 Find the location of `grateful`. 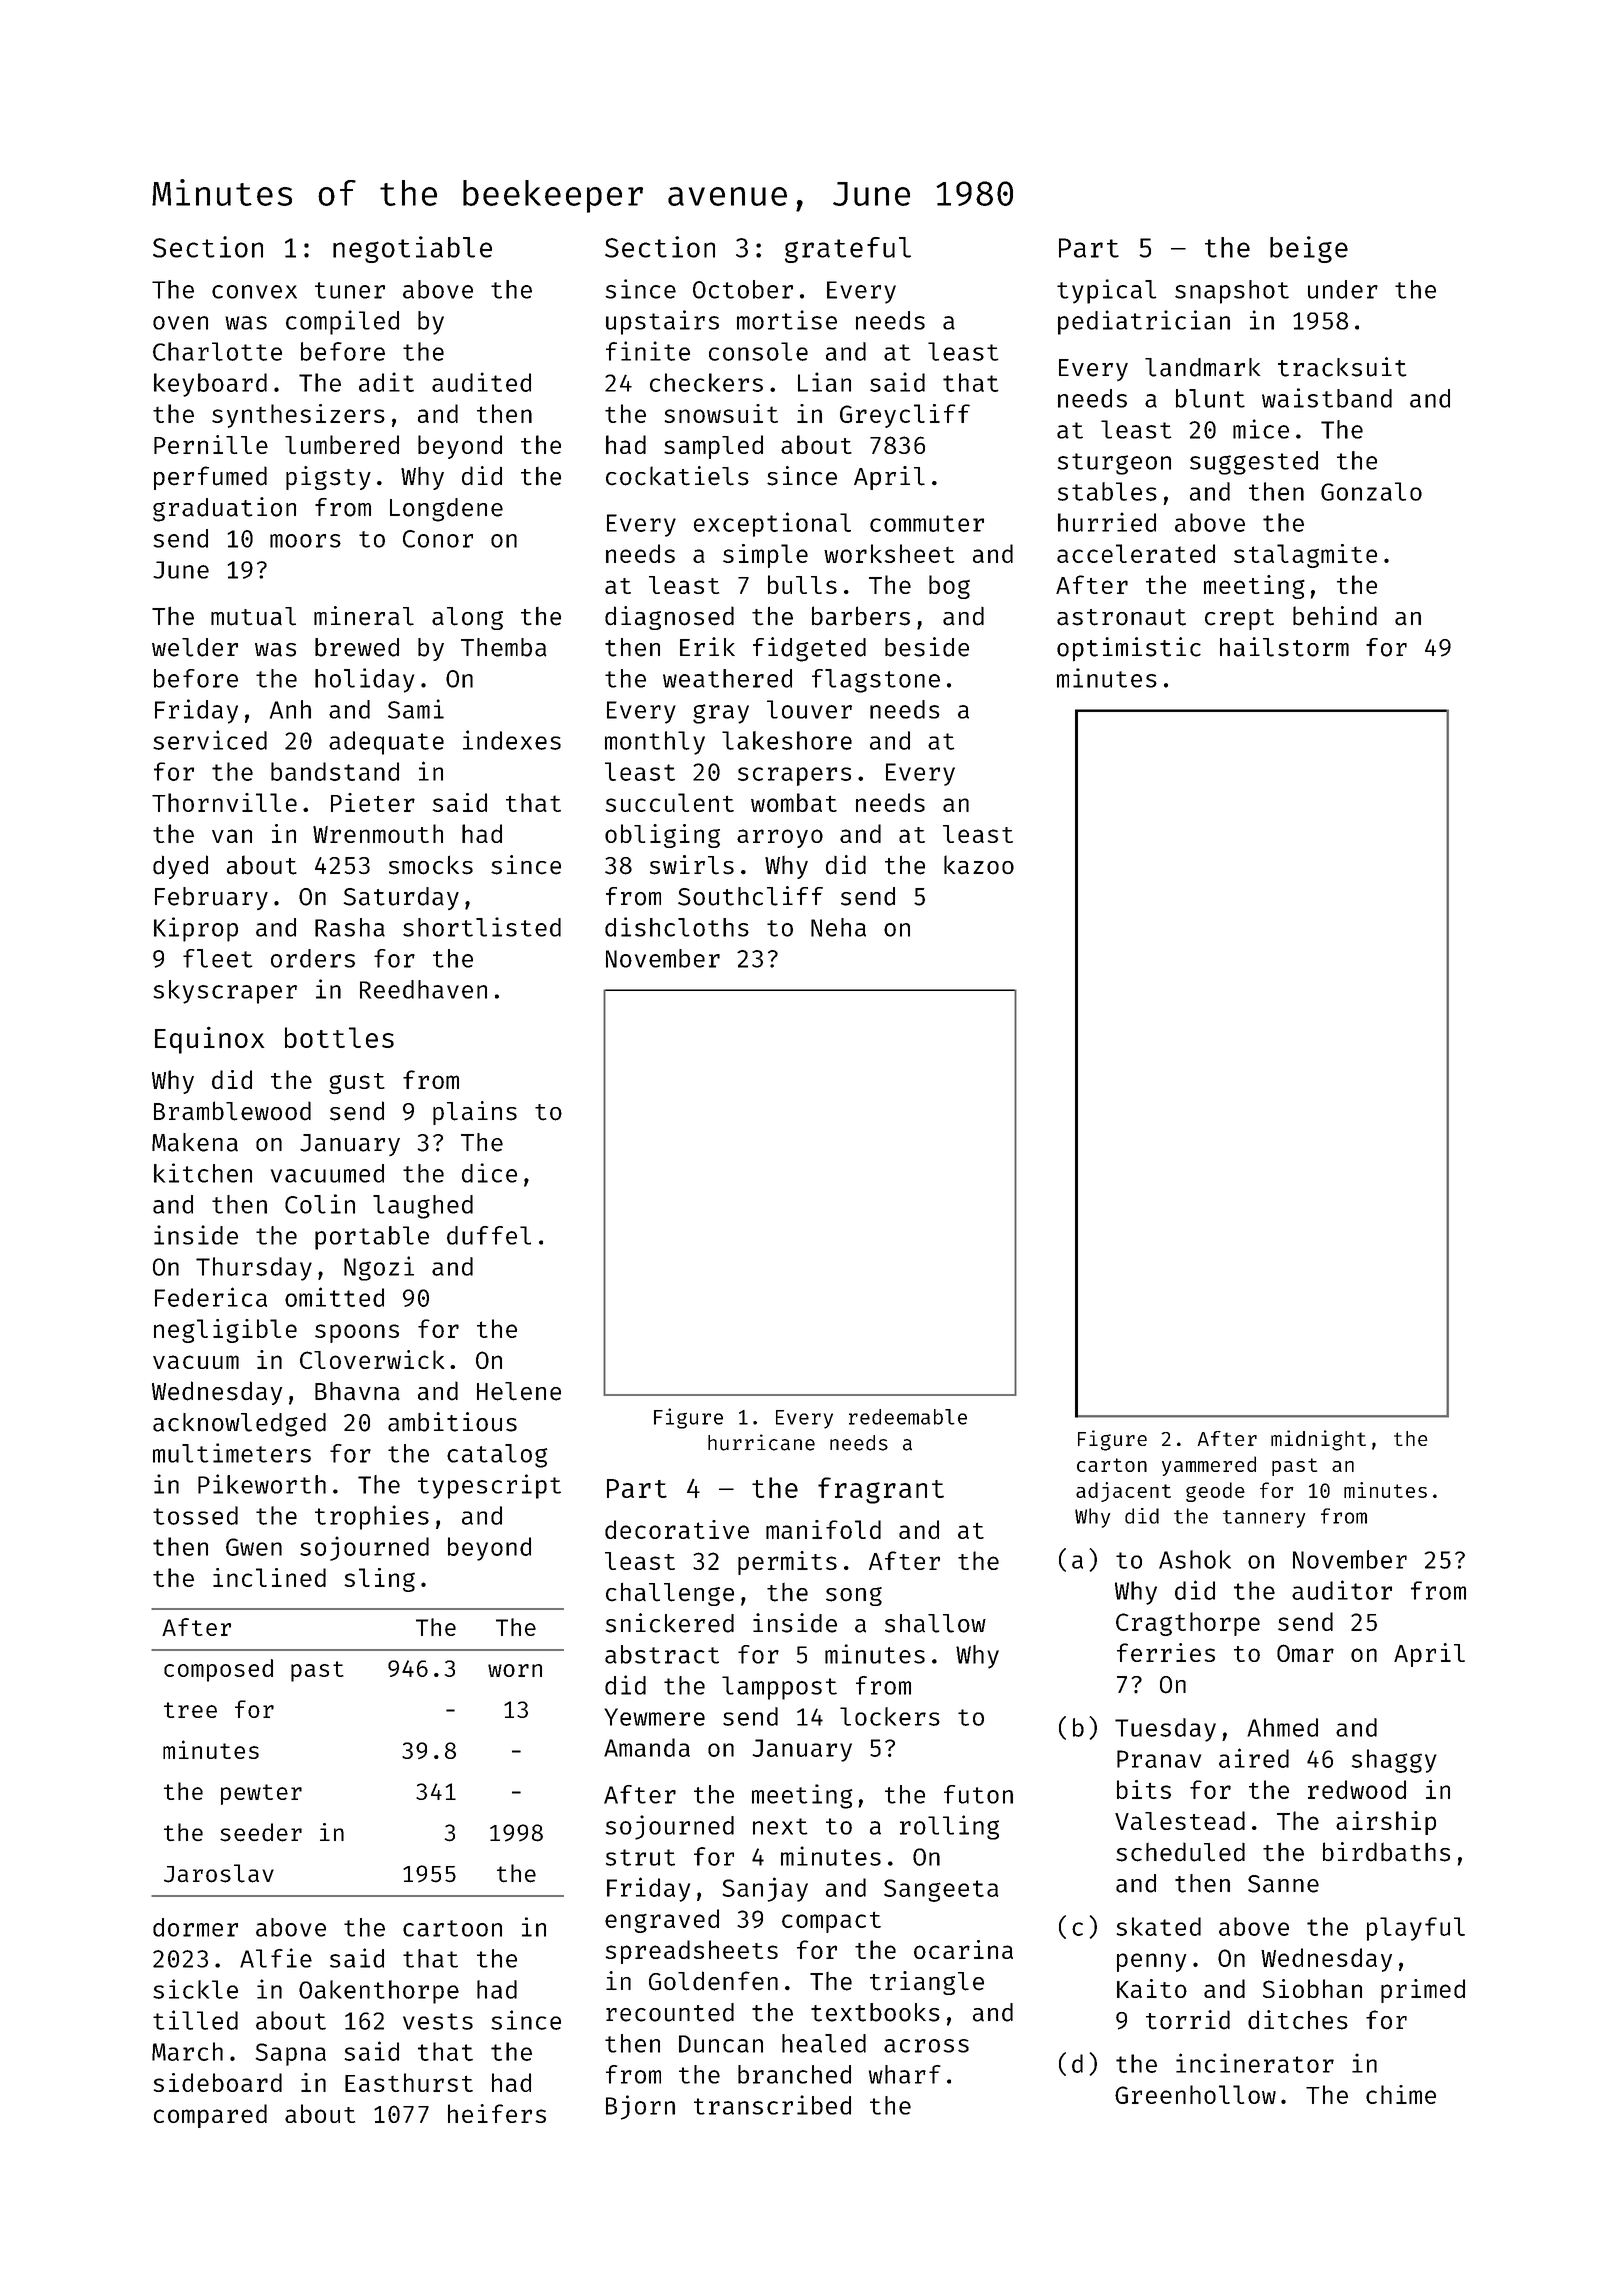

grateful is located at coordinates (848, 250).
